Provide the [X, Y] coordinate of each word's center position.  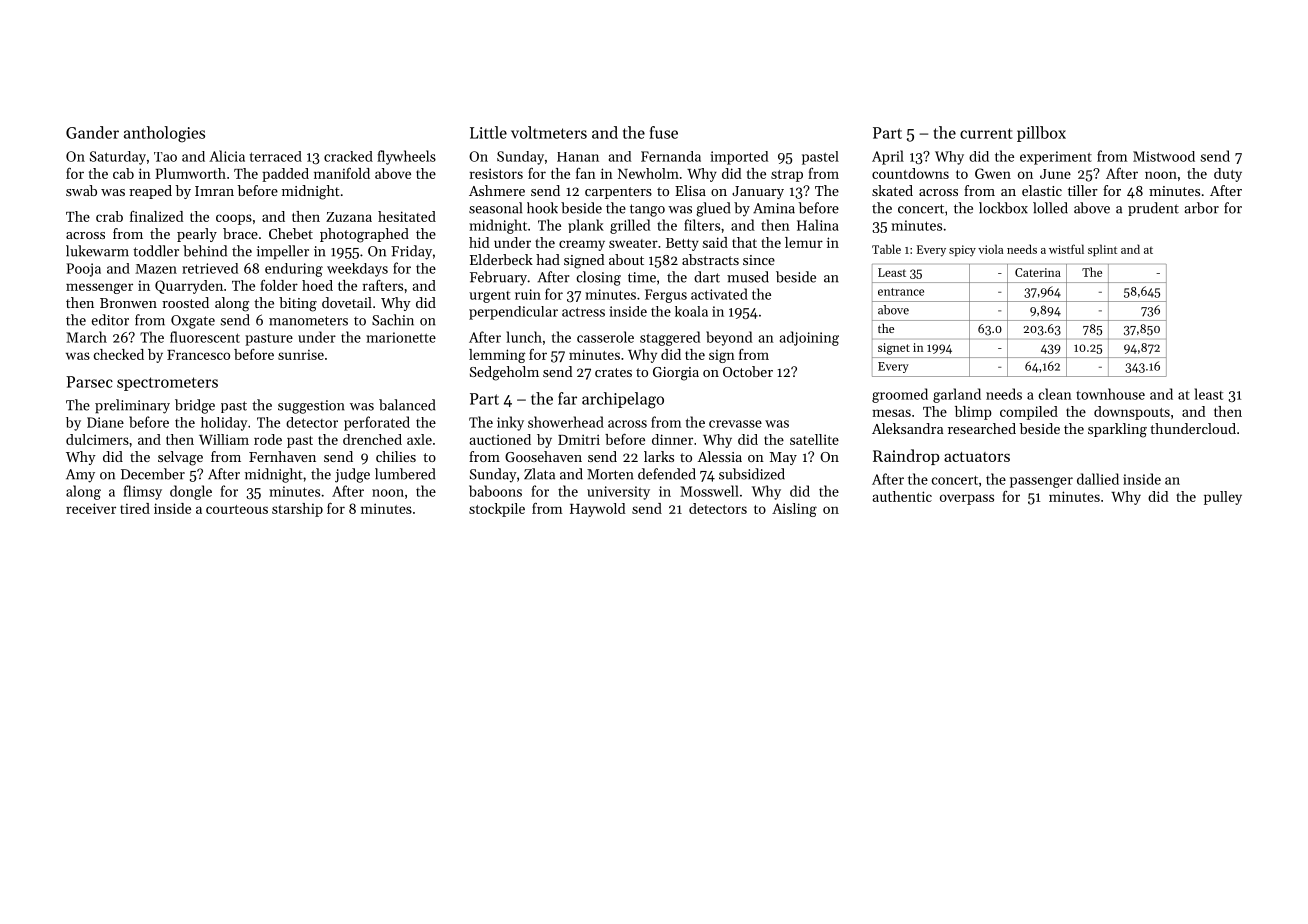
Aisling [794, 510]
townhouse [1110, 394]
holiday [224, 424]
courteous [237, 509]
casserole [605, 337]
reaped [150, 192]
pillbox [1041, 134]
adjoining [809, 338]
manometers [308, 321]
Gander [92, 132]
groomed [900, 395]
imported [739, 158]
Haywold [598, 510]
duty [1228, 175]
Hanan [578, 157]
